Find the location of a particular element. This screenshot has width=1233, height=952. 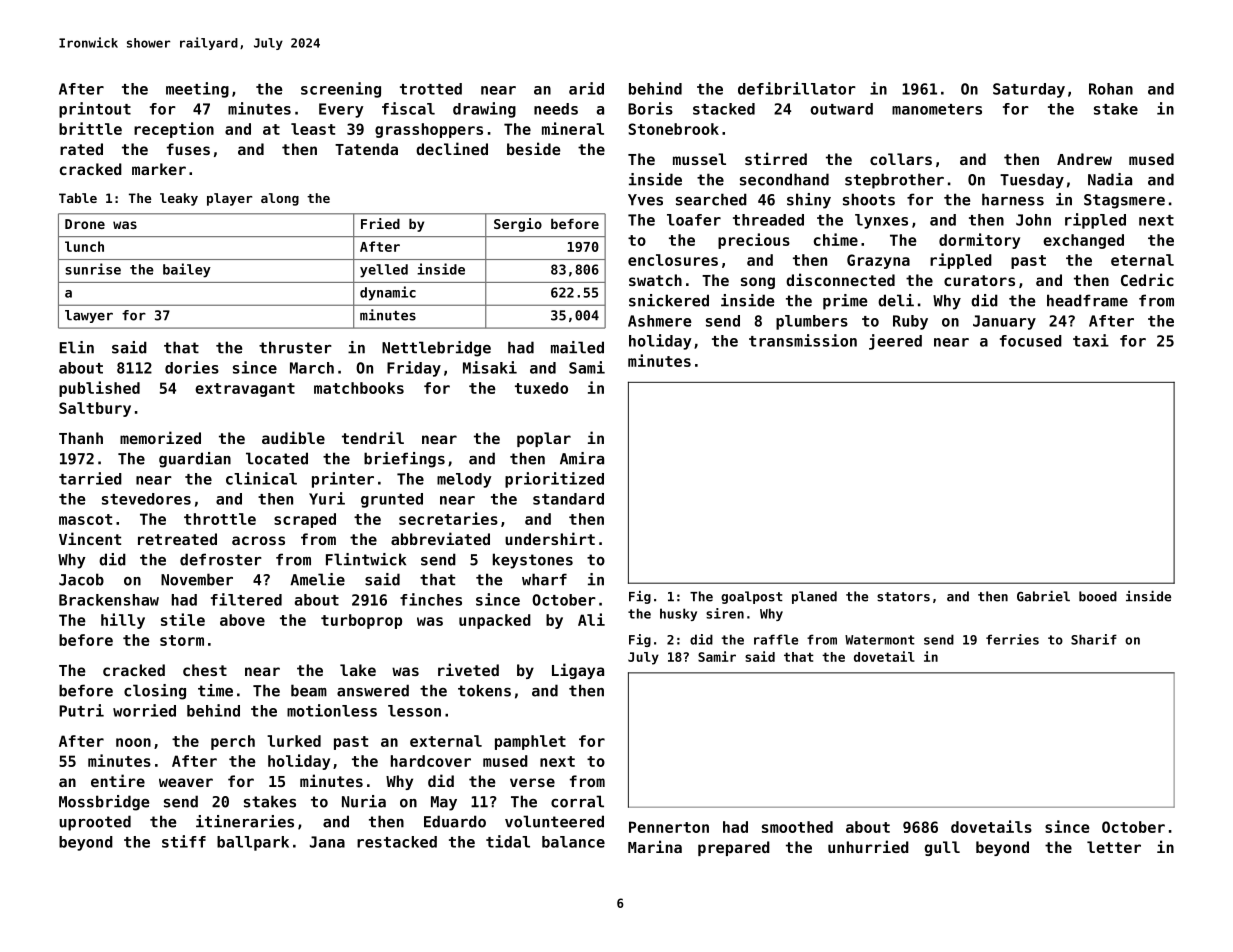

gull is located at coordinates (942, 848).
